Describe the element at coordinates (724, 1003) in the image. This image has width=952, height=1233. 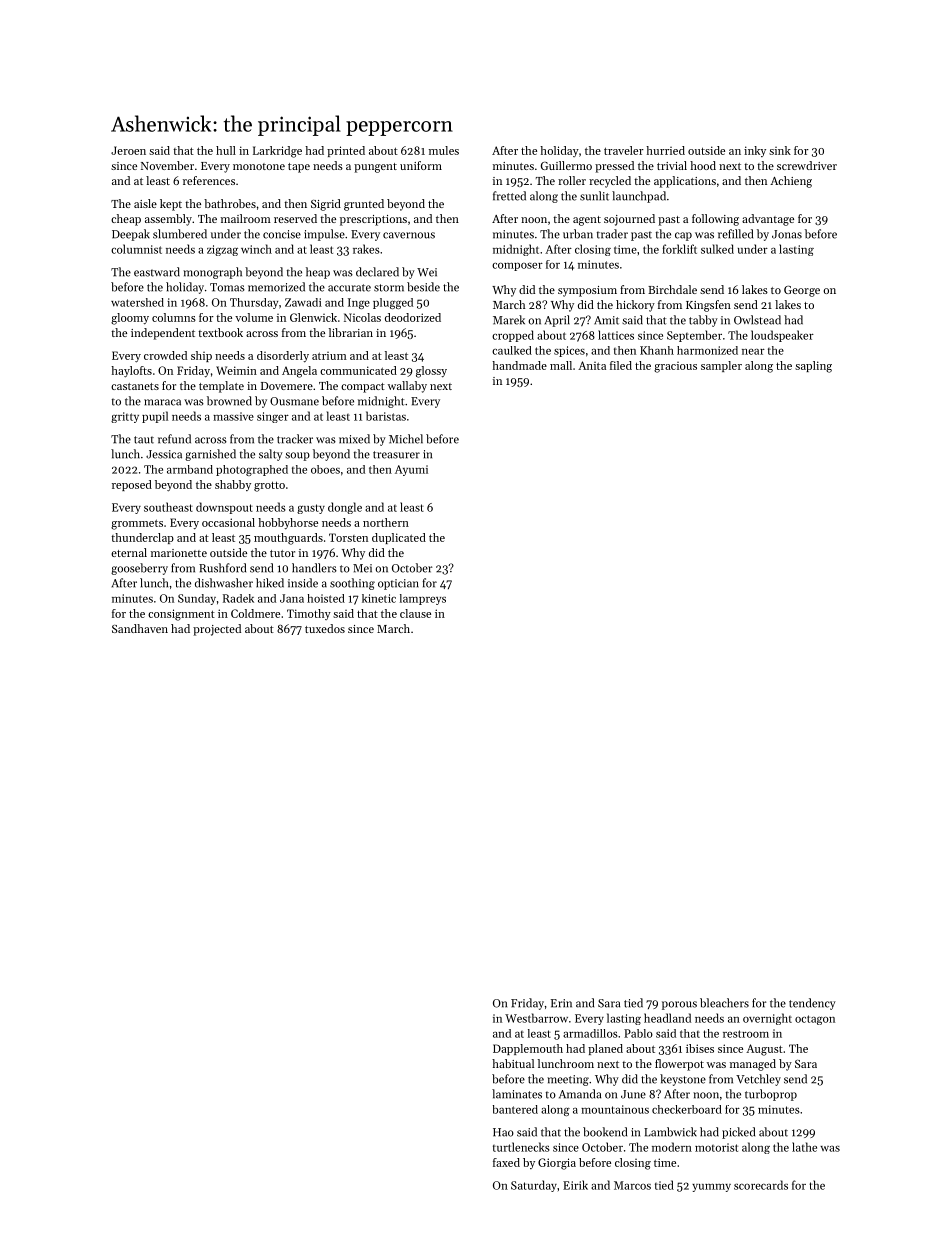
I see `bleachers` at that location.
